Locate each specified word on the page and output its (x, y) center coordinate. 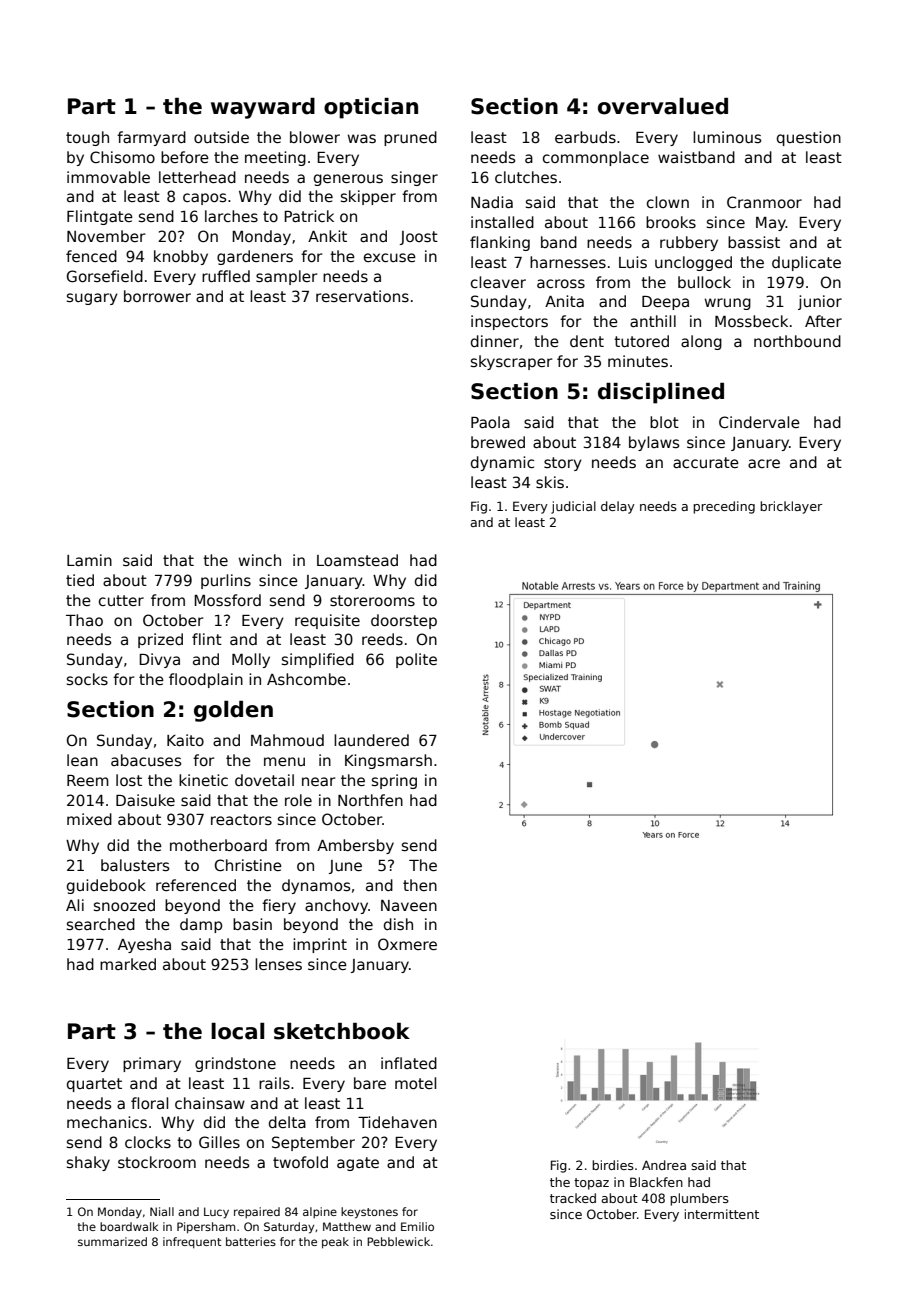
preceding (724, 507)
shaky (88, 1163)
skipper (368, 197)
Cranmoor (764, 202)
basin (252, 924)
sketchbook (342, 1031)
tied (80, 580)
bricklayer (791, 507)
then (420, 885)
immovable (108, 177)
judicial (573, 507)
